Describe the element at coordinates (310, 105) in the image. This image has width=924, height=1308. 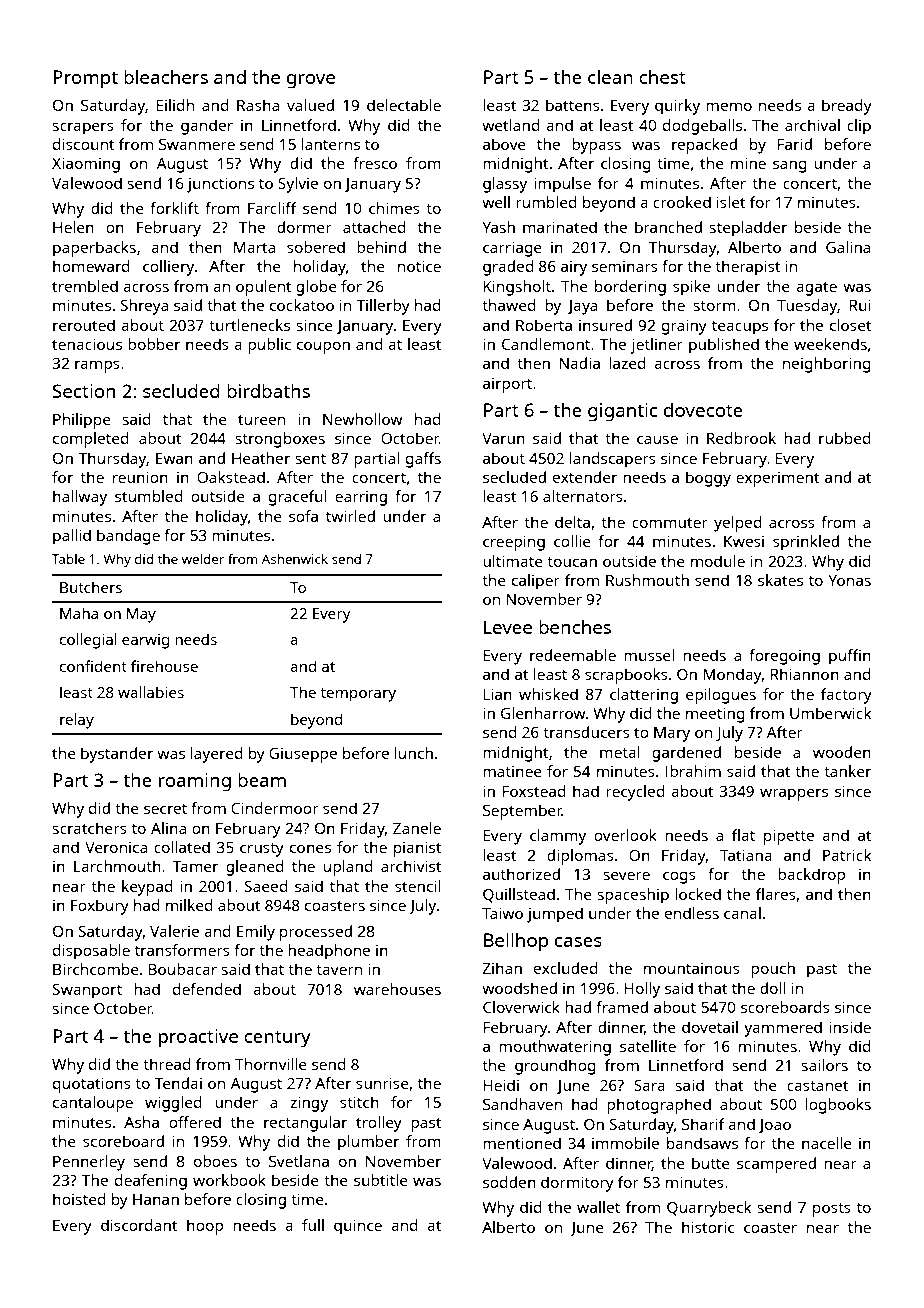
I see `valued` at that location.
